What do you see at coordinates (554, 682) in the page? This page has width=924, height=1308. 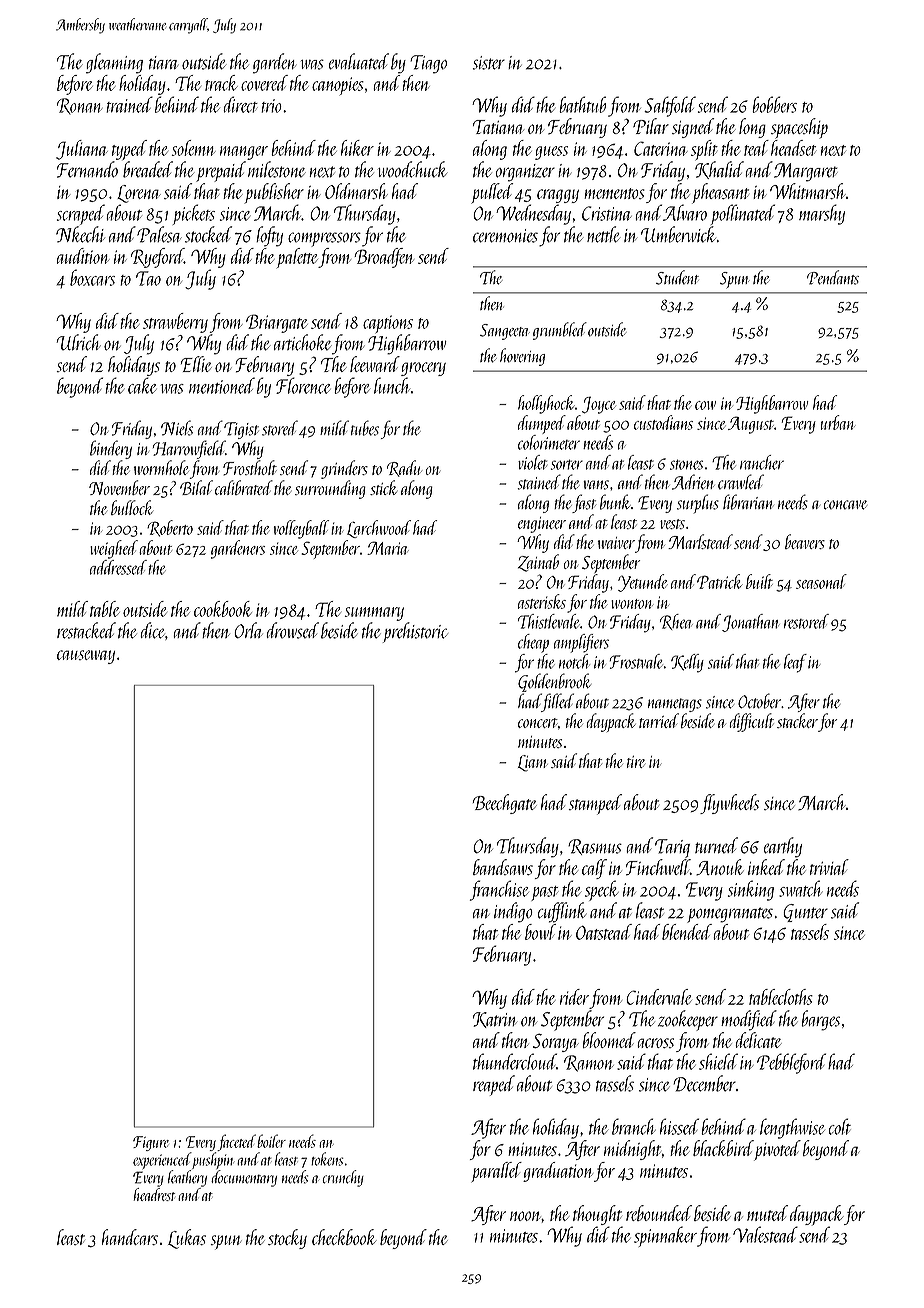 I see `Goldenbrook` at bounding box center [554, 682].
